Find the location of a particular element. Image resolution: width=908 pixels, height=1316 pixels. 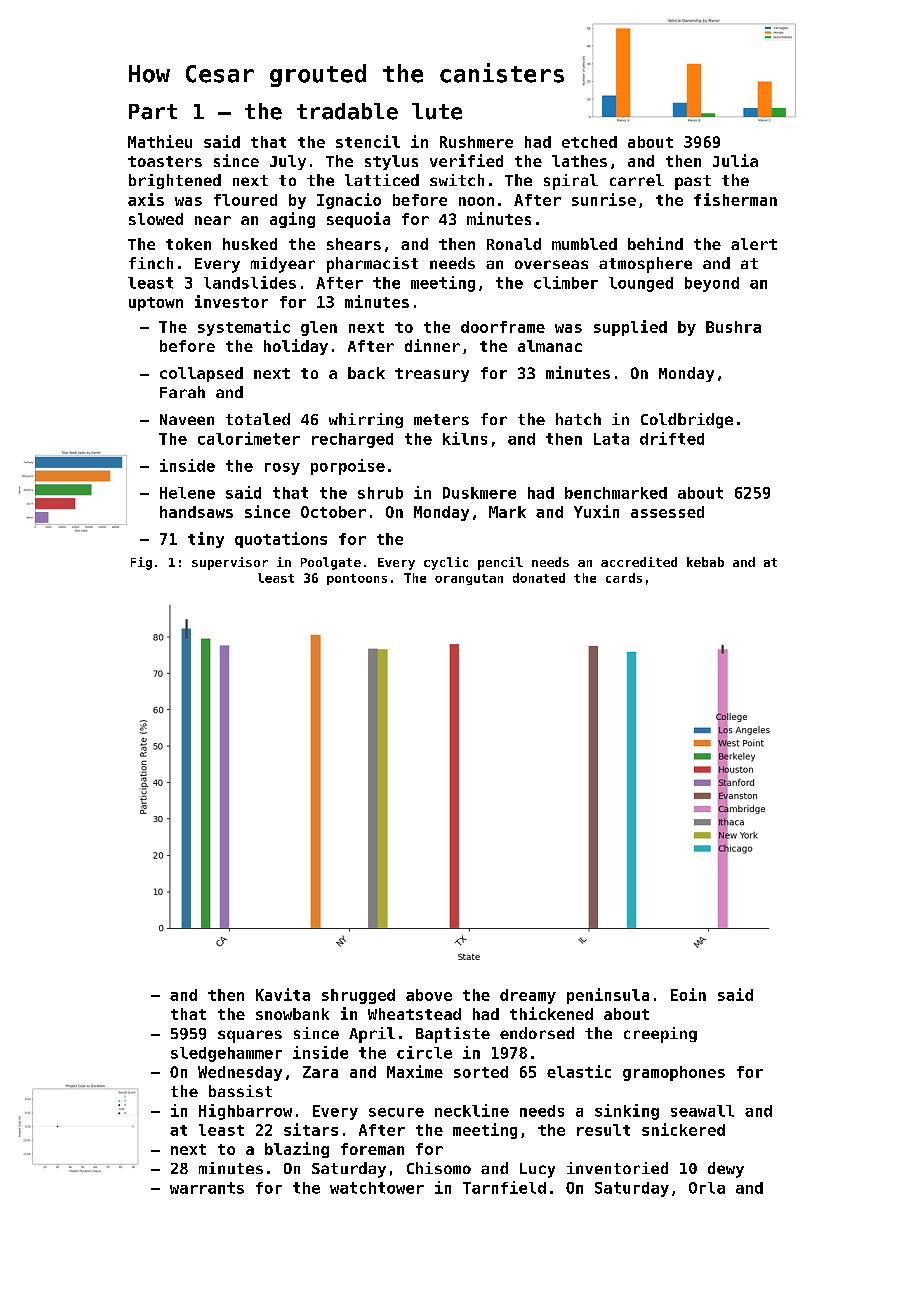

donated is located at coordinates (539, 578).
